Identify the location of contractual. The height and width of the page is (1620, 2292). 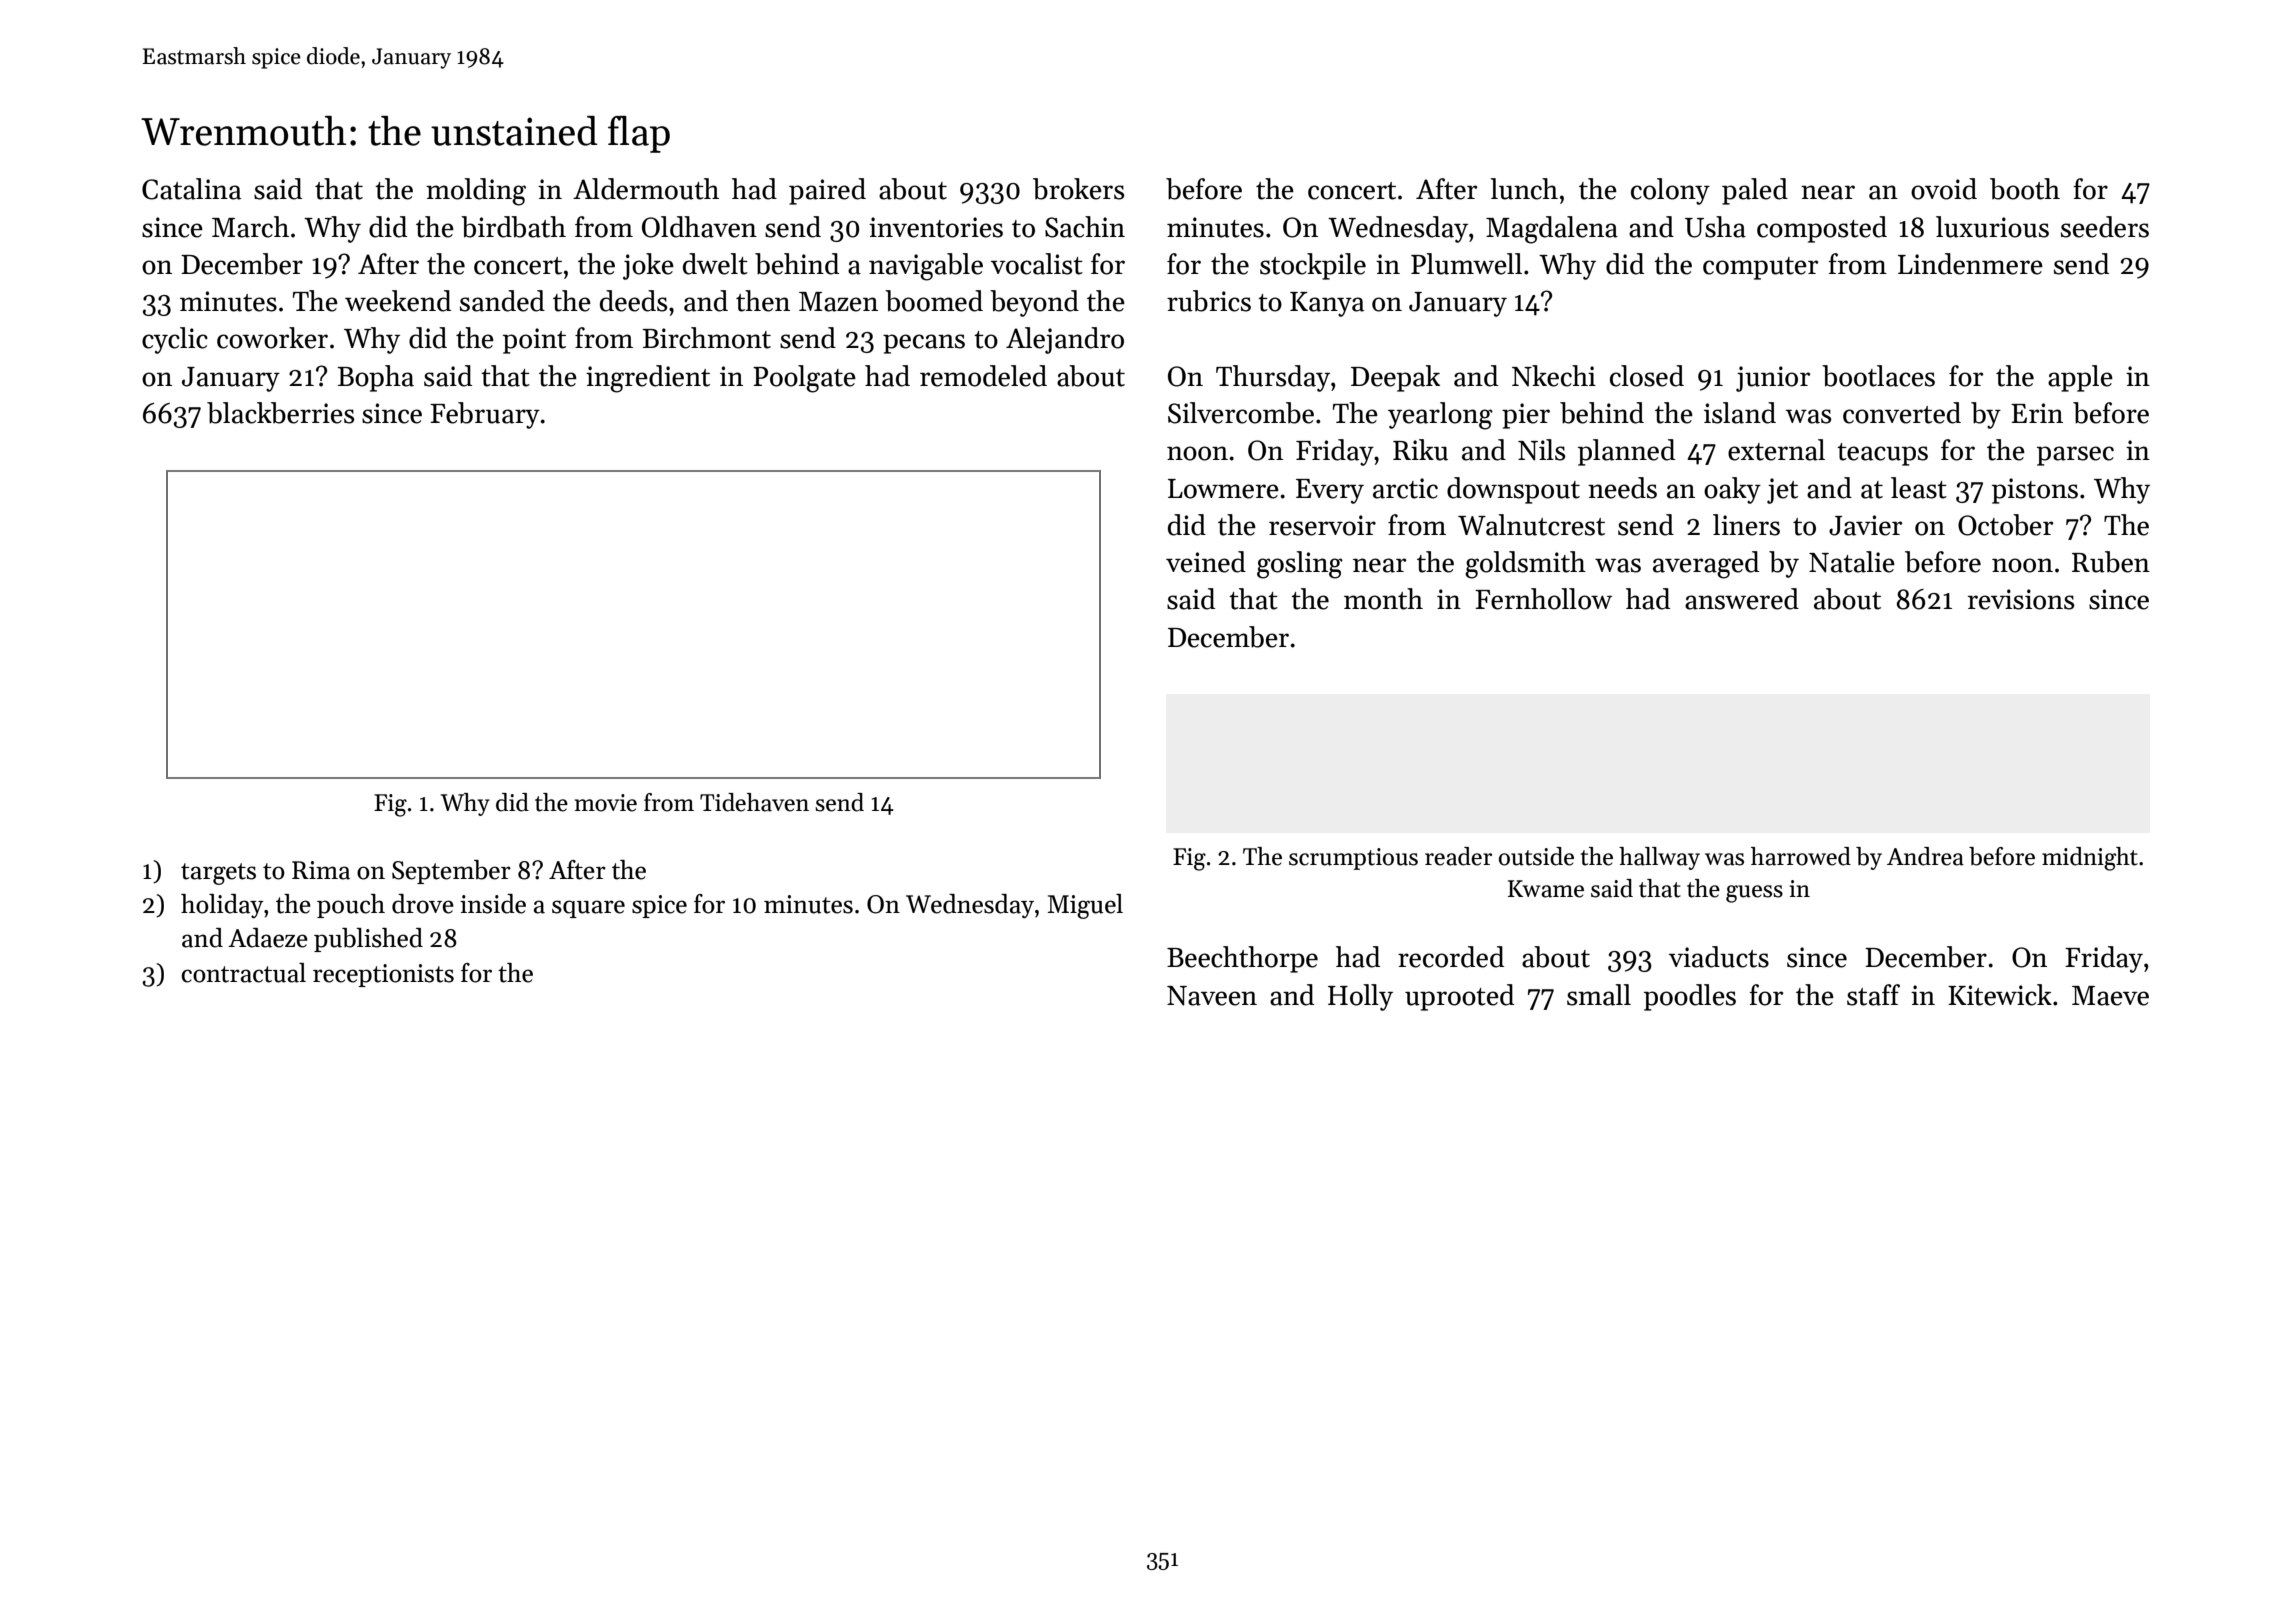
(244, 973).
